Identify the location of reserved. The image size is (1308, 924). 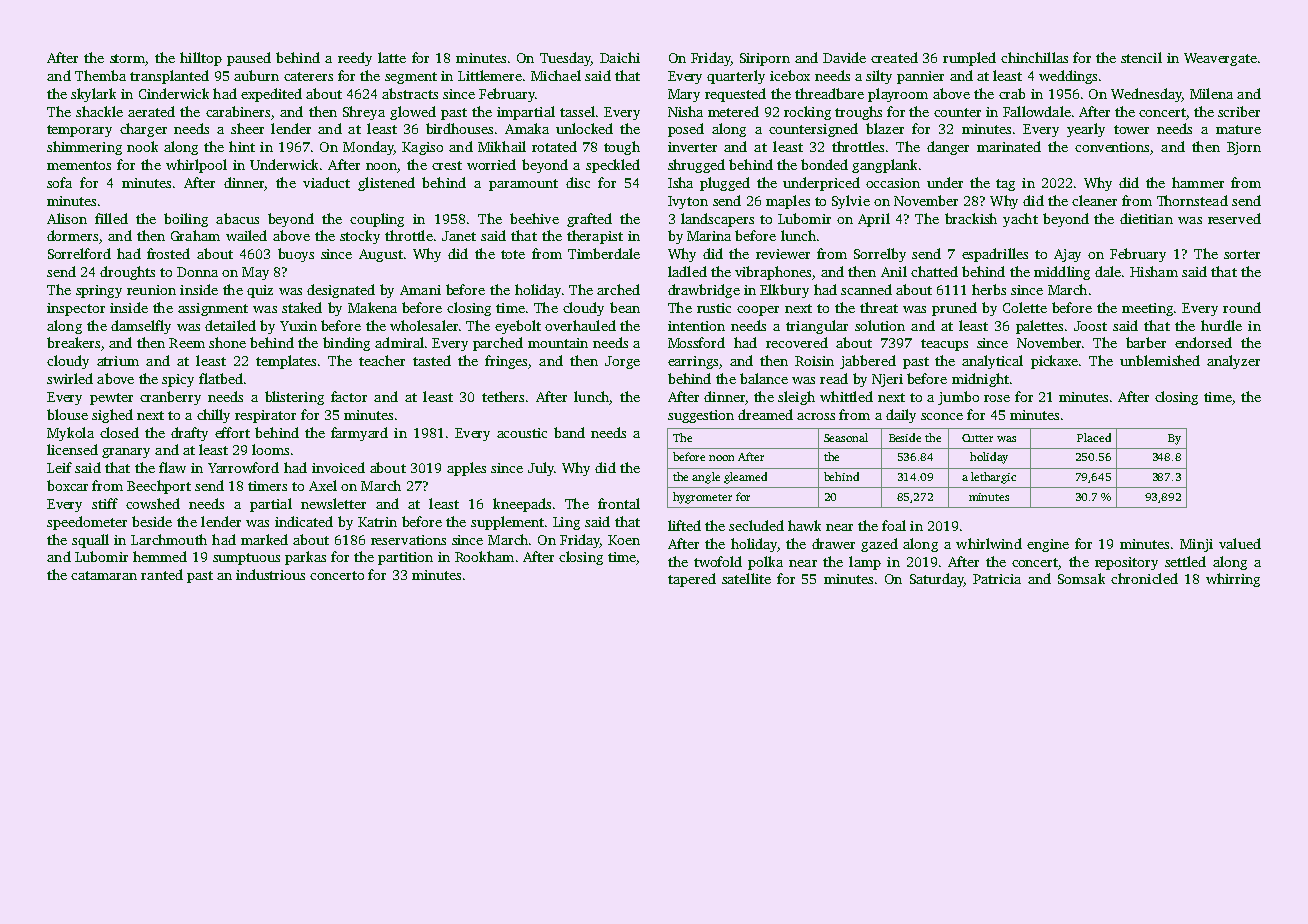
(1234, 218).
